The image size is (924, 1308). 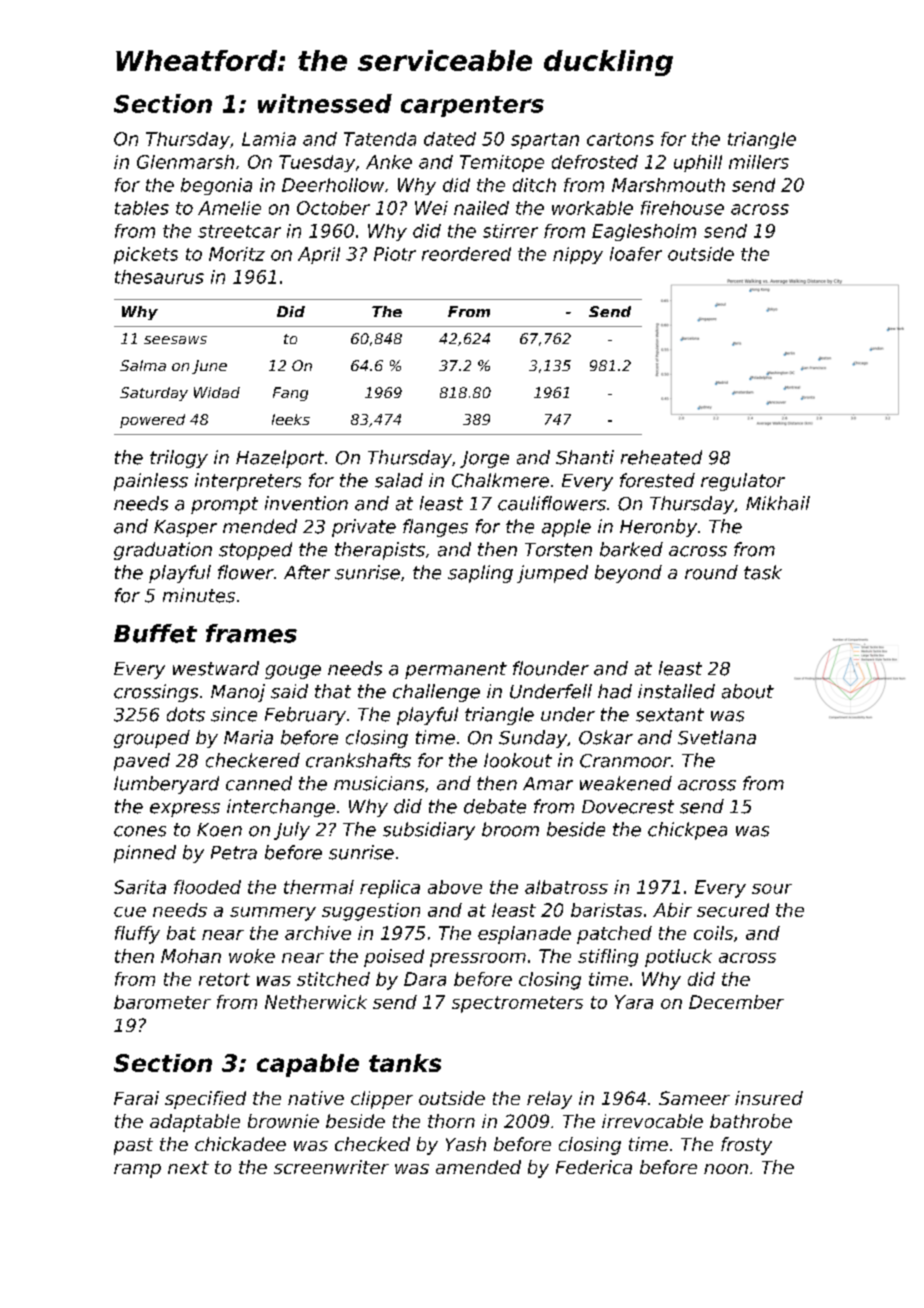 What do you see at coordinates (713, 933) in the screenshot?
I see `coils` at bounding box center [713, 933].
